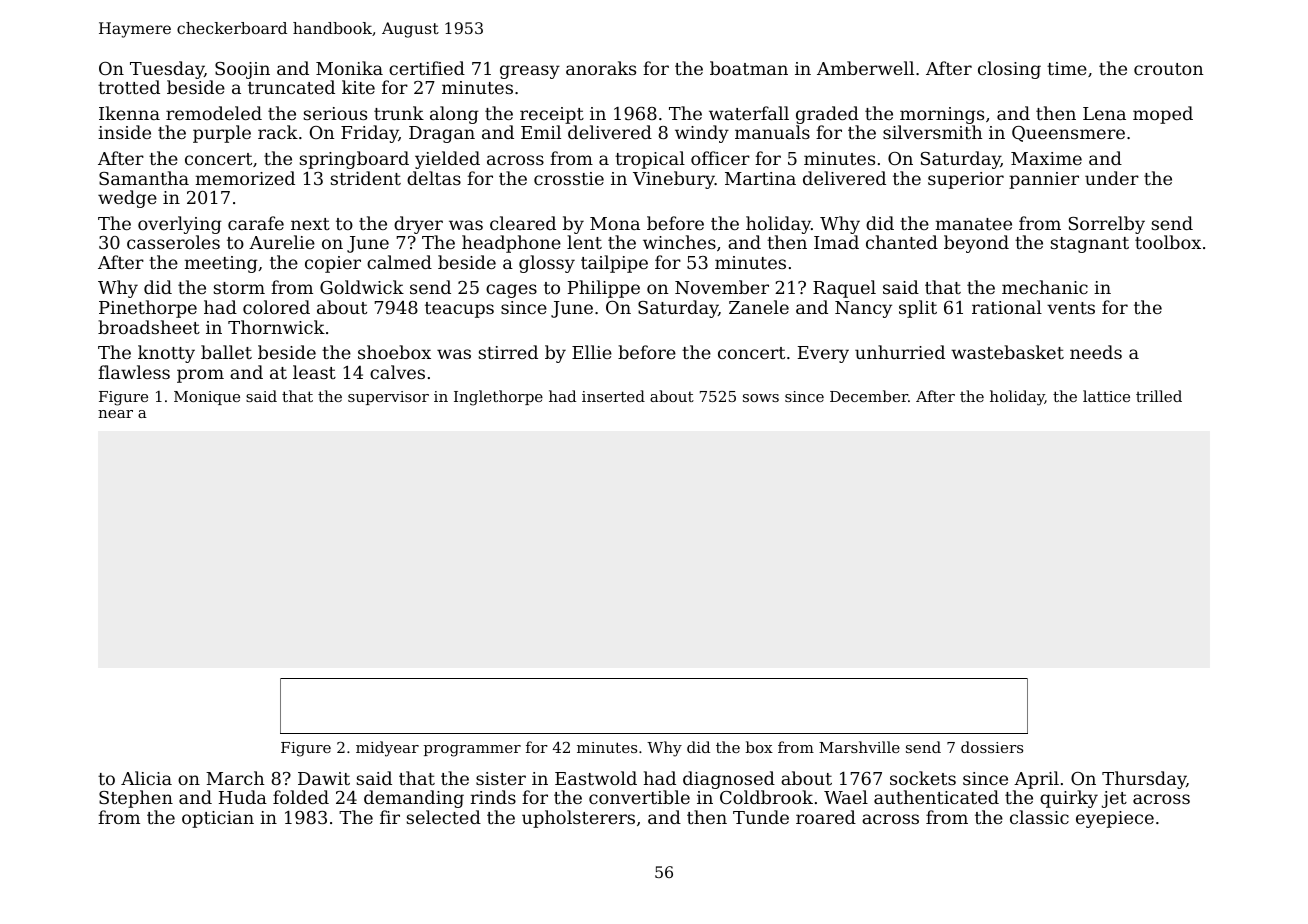 The width and height of the image is (1308, 924). I want to click on Monique, so click(207, 398).
